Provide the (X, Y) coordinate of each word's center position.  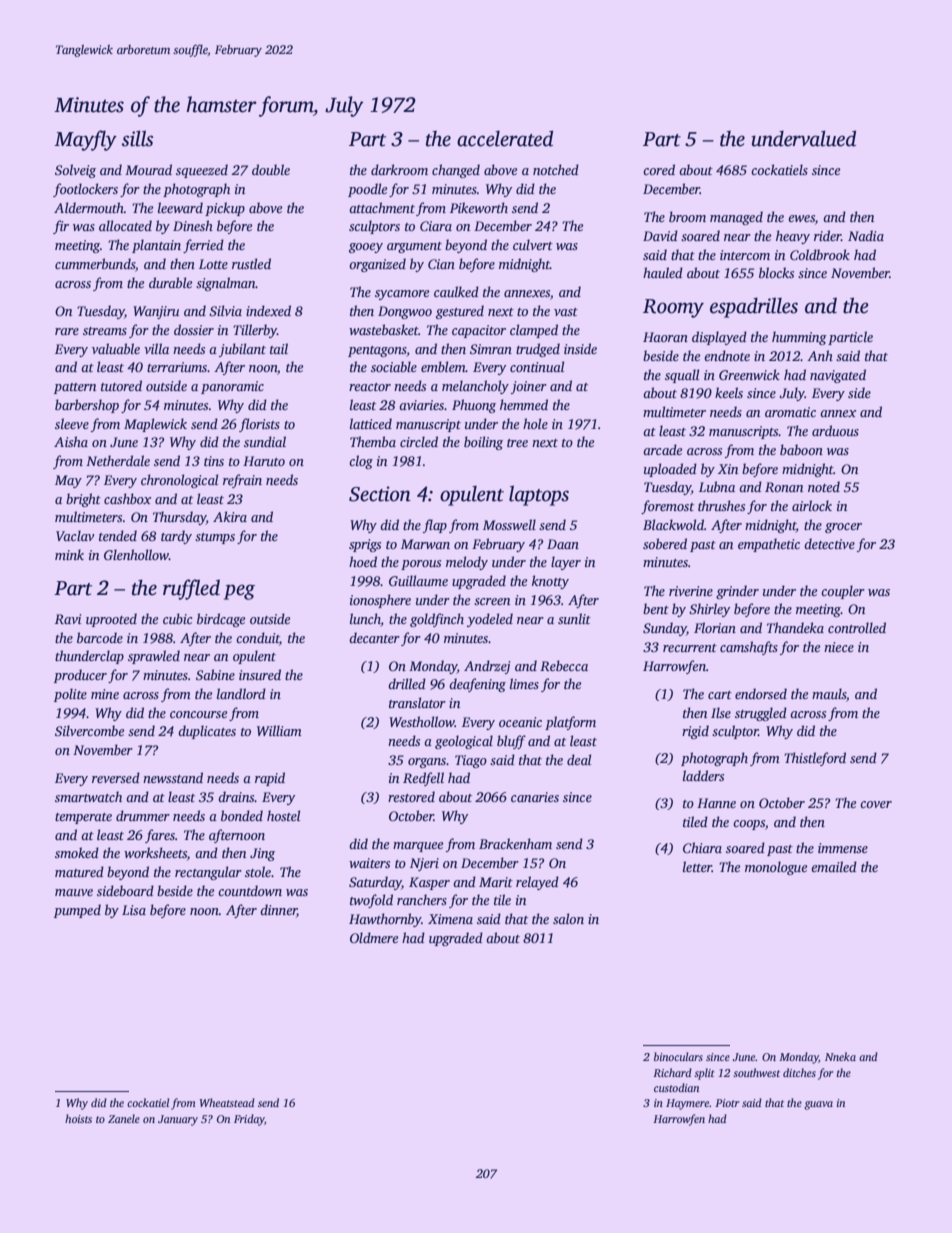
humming (799, 338)
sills (137, 138)
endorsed (761, 693)
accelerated (505, 138)
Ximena (450, 919)
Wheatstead (227, 1102)
